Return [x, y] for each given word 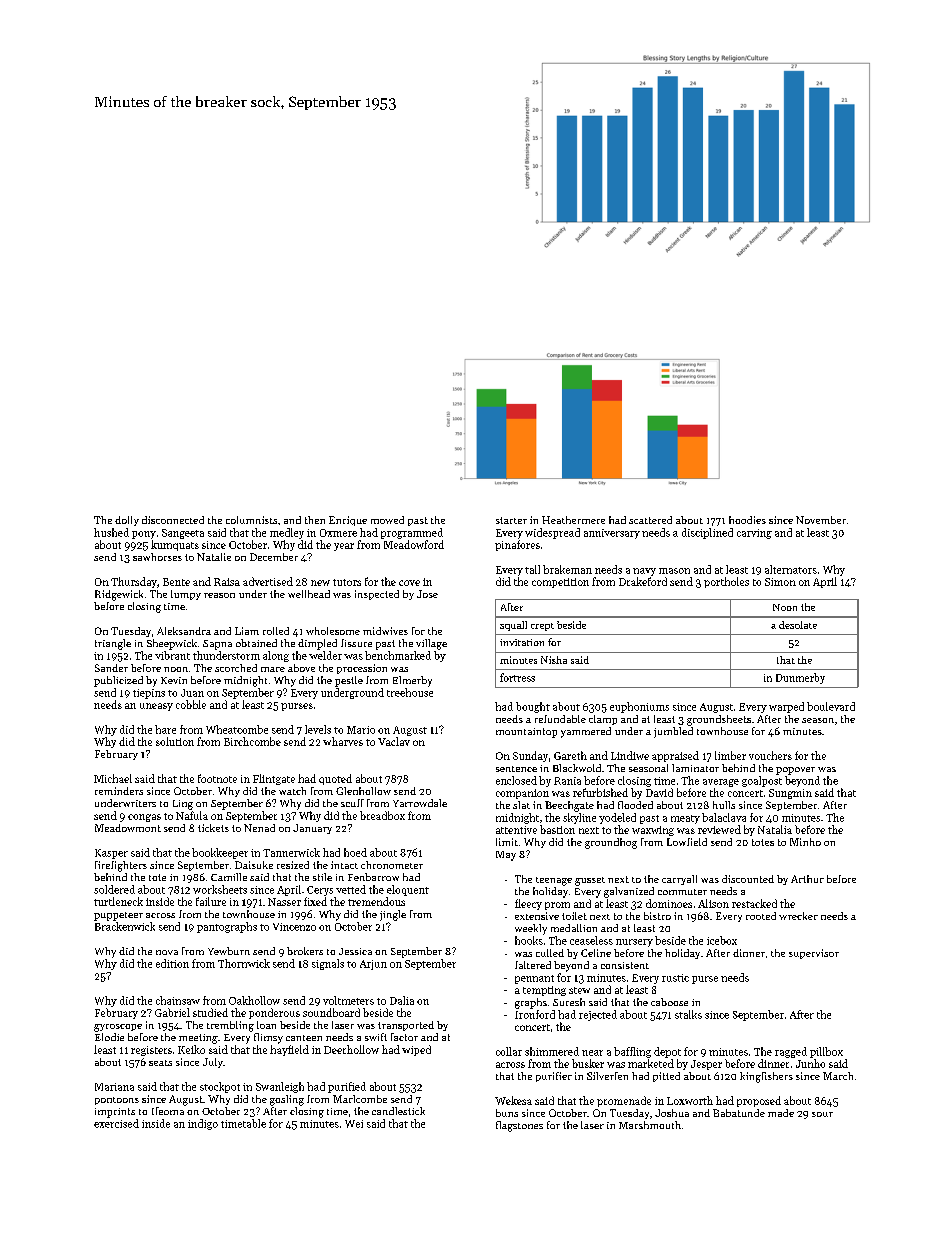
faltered [533, 965]
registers [151, 1051]
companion [522, 794]
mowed [387, 520]
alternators [791, 569]
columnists [251, 520]
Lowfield [687, 842]
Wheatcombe [237, 729]
